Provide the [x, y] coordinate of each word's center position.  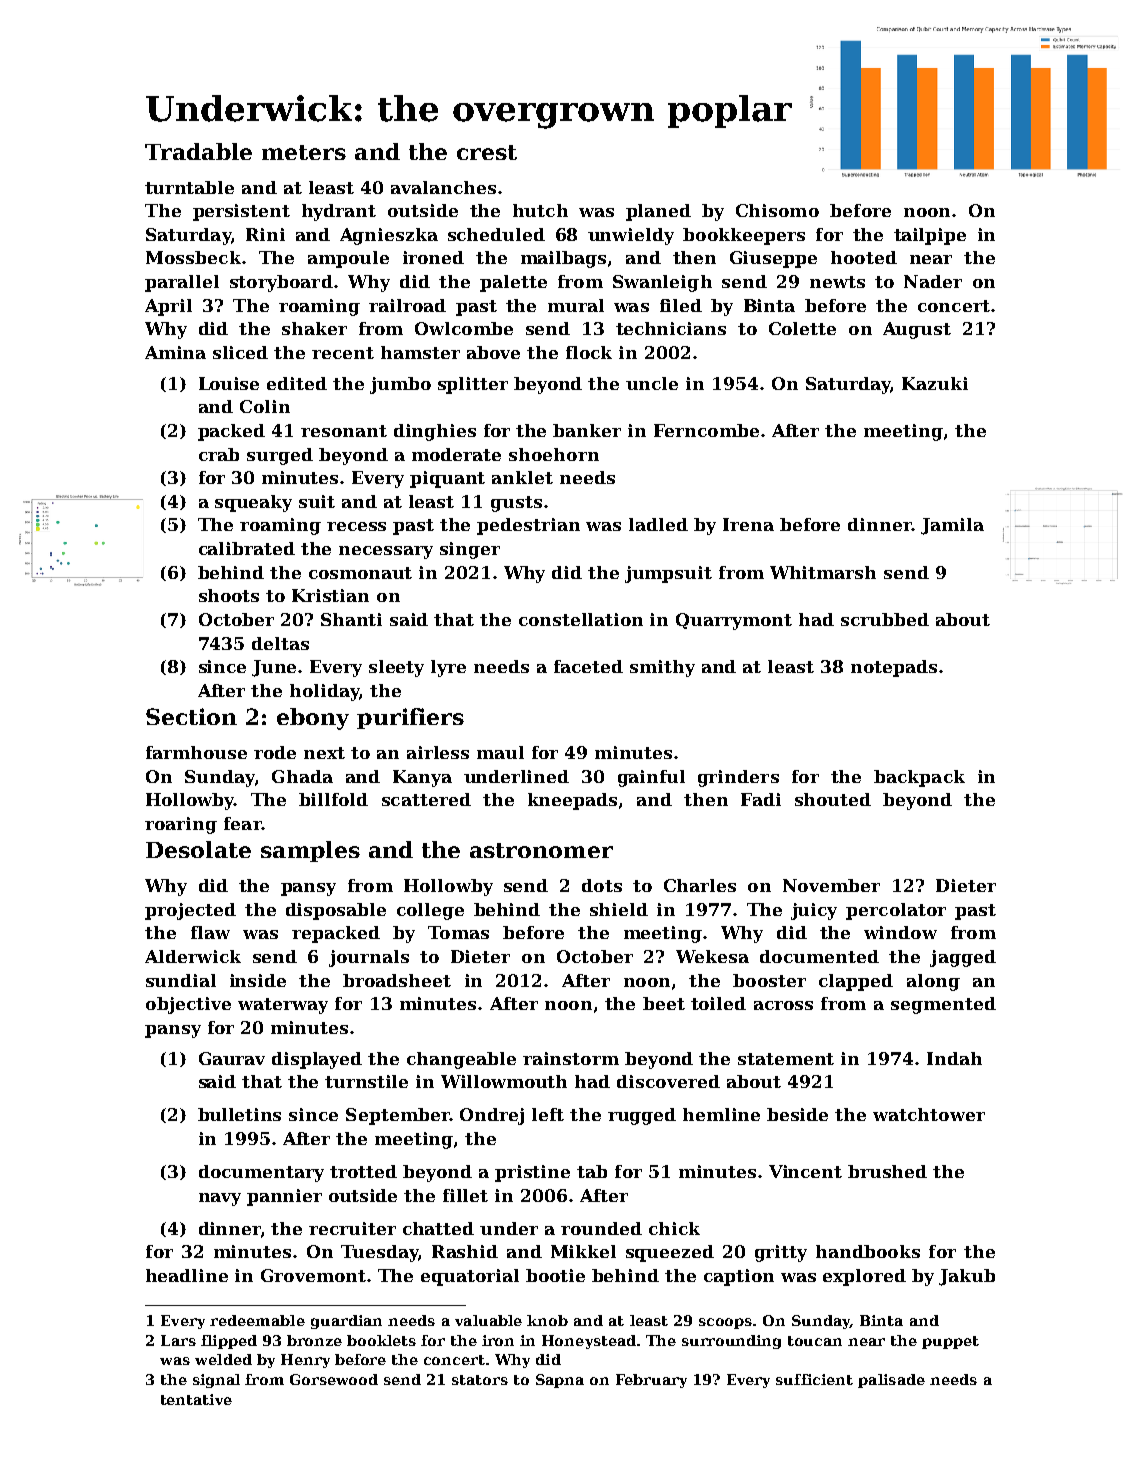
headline [187, 1275]
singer [470, 550]
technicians [671, 328]
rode [275, 752]
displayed [317, 1060]
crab [219, 454]
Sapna [560, 1381]
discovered [668, 1081]
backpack [919, 778]
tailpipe [930, 236]
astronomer [541, 850]
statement [786, 1059]
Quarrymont [734, 621]
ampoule [348, 259]
